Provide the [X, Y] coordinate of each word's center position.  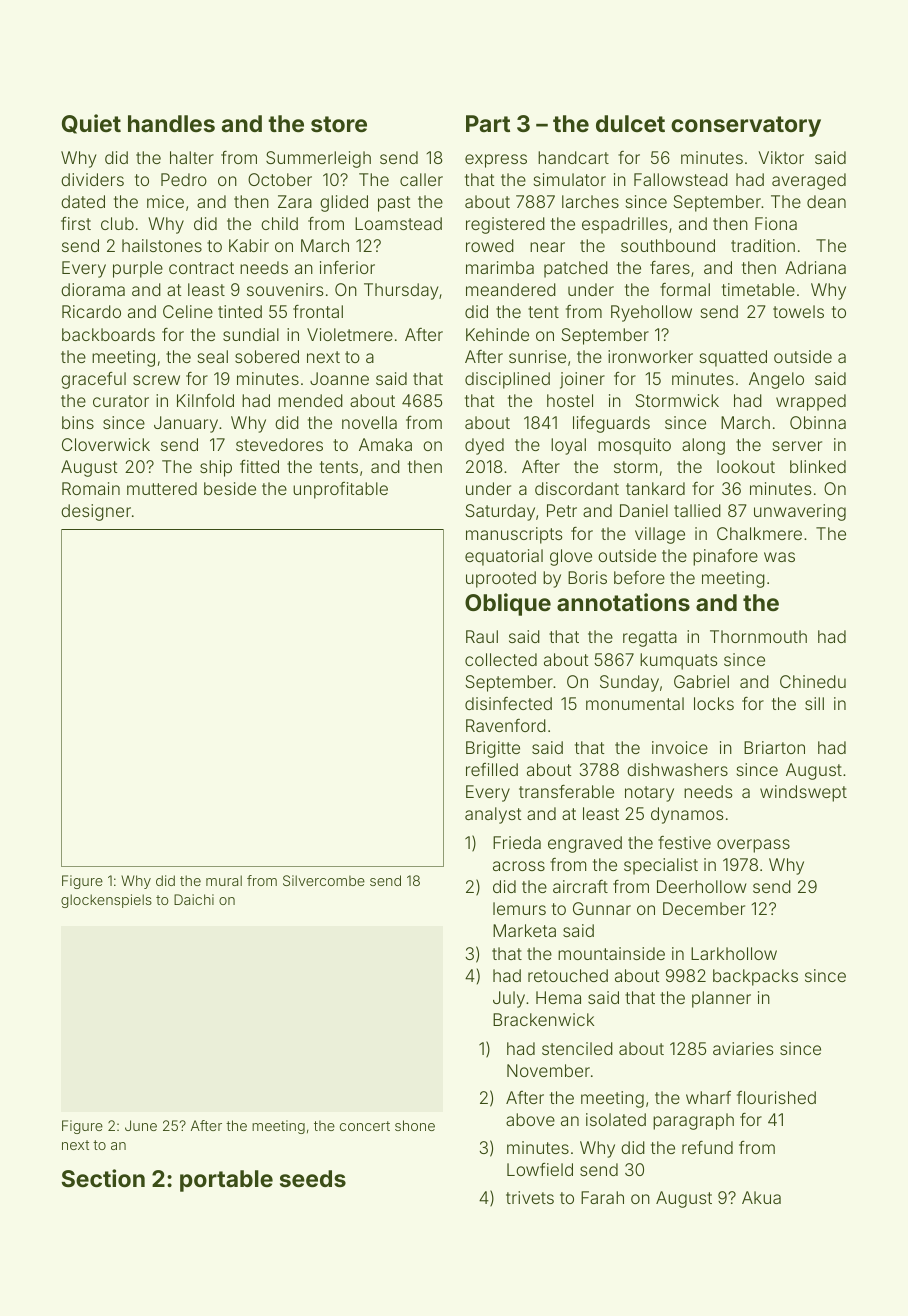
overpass [753, 846]
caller [421, 179]
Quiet [91, 124]
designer [96, 512]
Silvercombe [324, 880]
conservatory [746, 126]
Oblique [508, 604]
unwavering [800, 512]
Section [103, 1178]
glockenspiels [106, 901]
